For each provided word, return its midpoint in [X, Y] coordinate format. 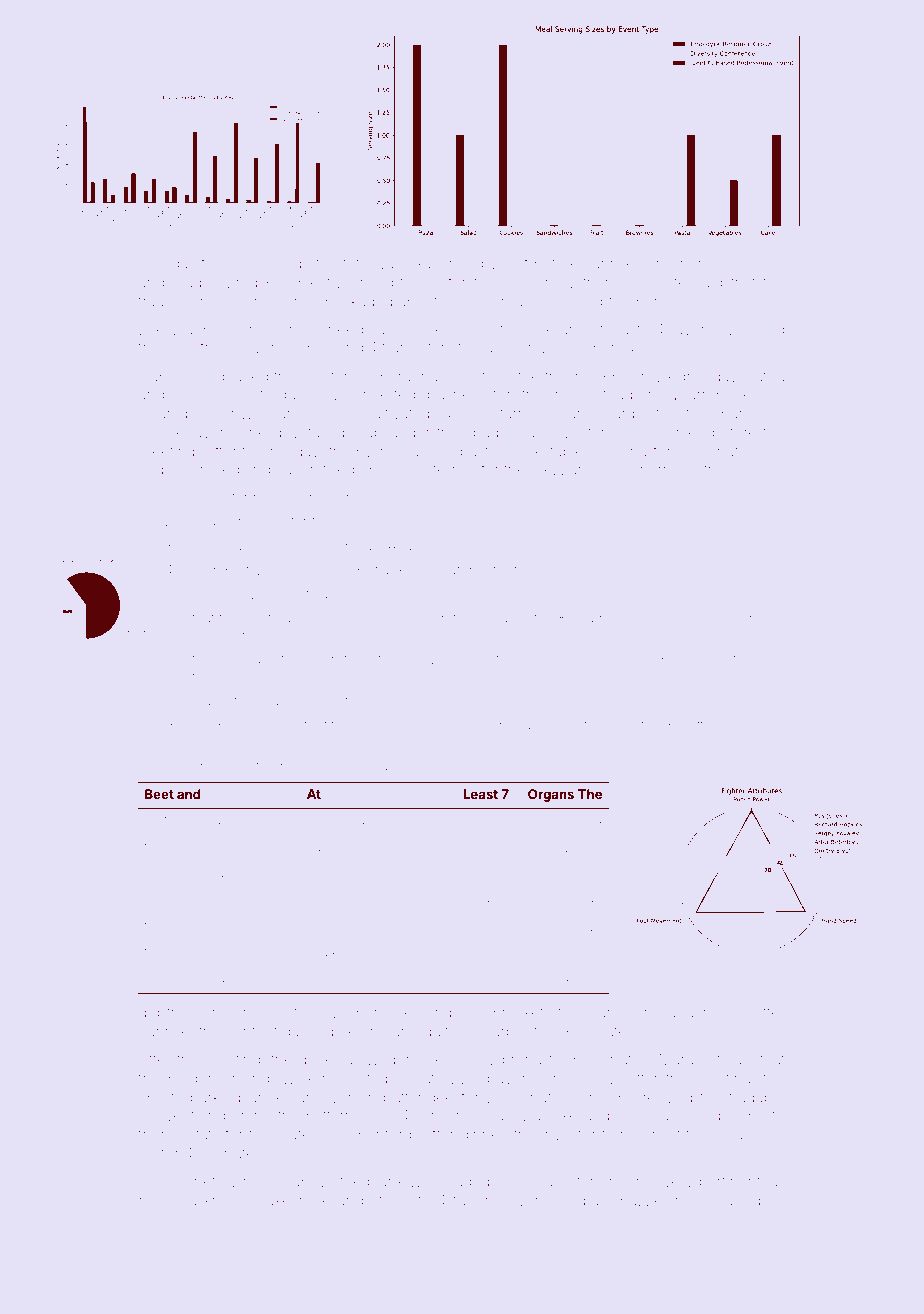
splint [157, 1098]
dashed [308, 1031]
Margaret [690, 1061]
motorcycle [516, 331]
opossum [385, 727]
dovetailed [309, 432]
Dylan [765, 264]
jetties [704, 726]
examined [441, 264]
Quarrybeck [708, 395]
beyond [316, 702]
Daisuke [550, 1115]
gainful [194, 265]
